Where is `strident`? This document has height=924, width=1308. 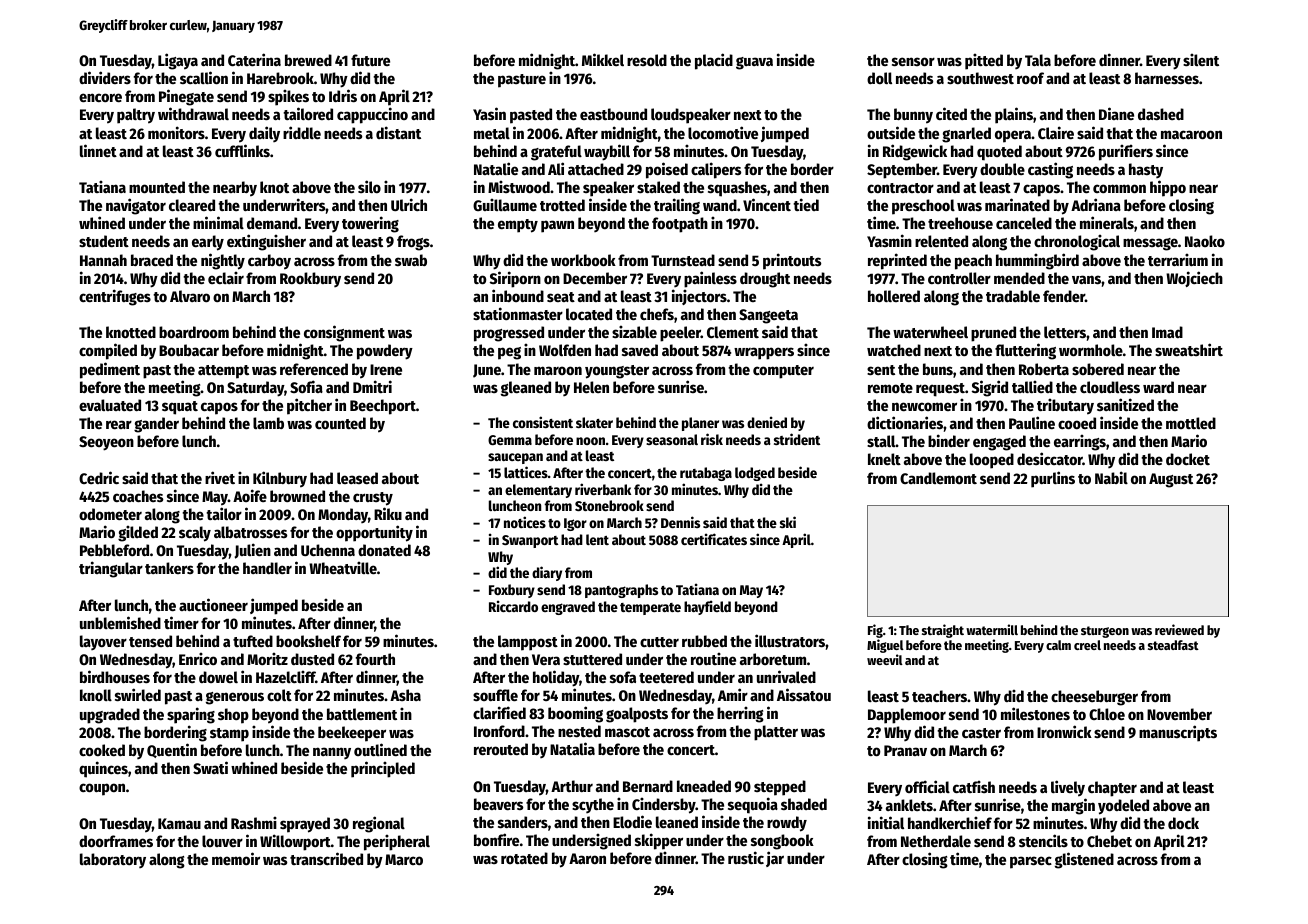
strident is located at coordinates (797, 439).
